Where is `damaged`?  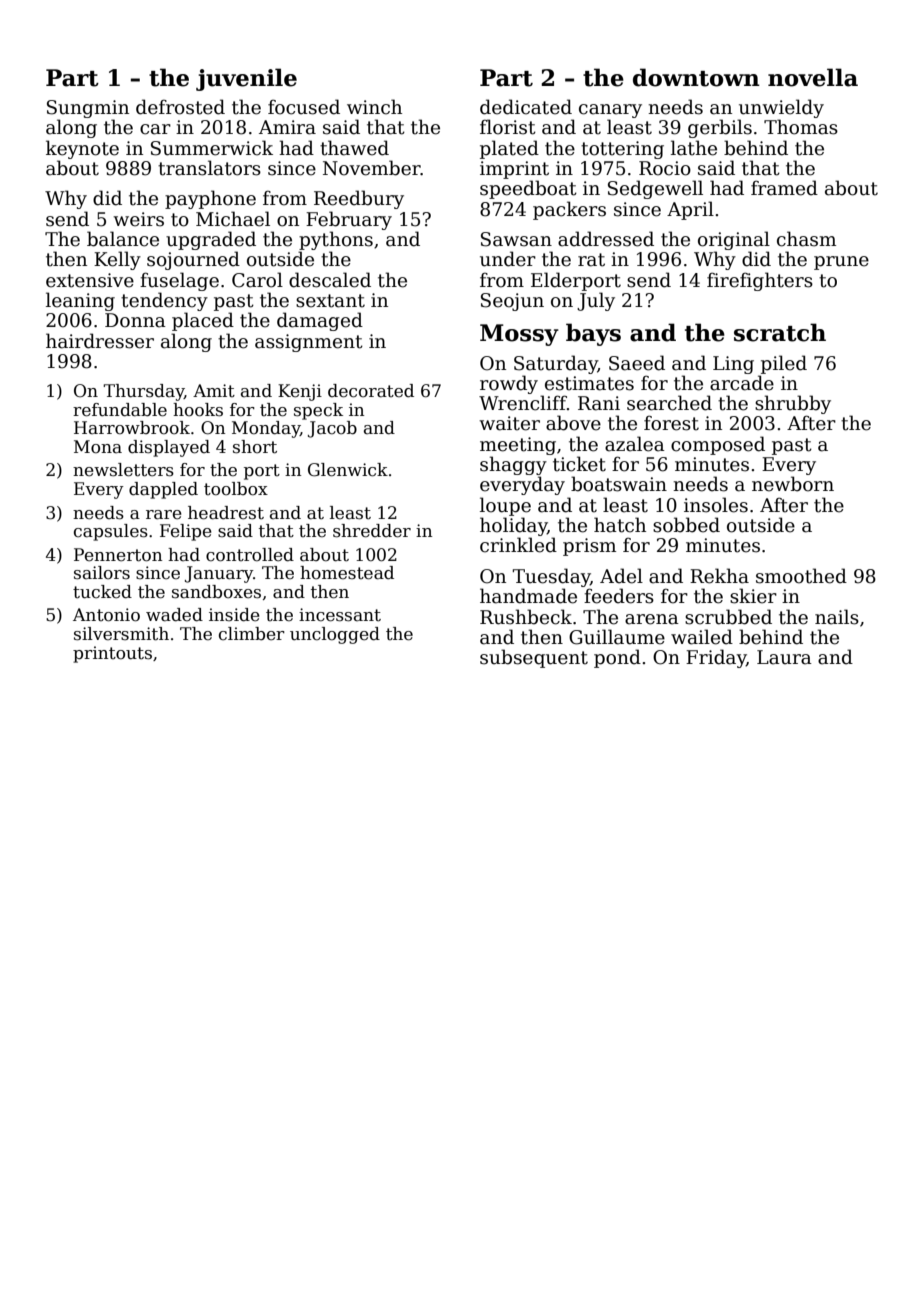 damaged is located at coordinates (320, 321).
